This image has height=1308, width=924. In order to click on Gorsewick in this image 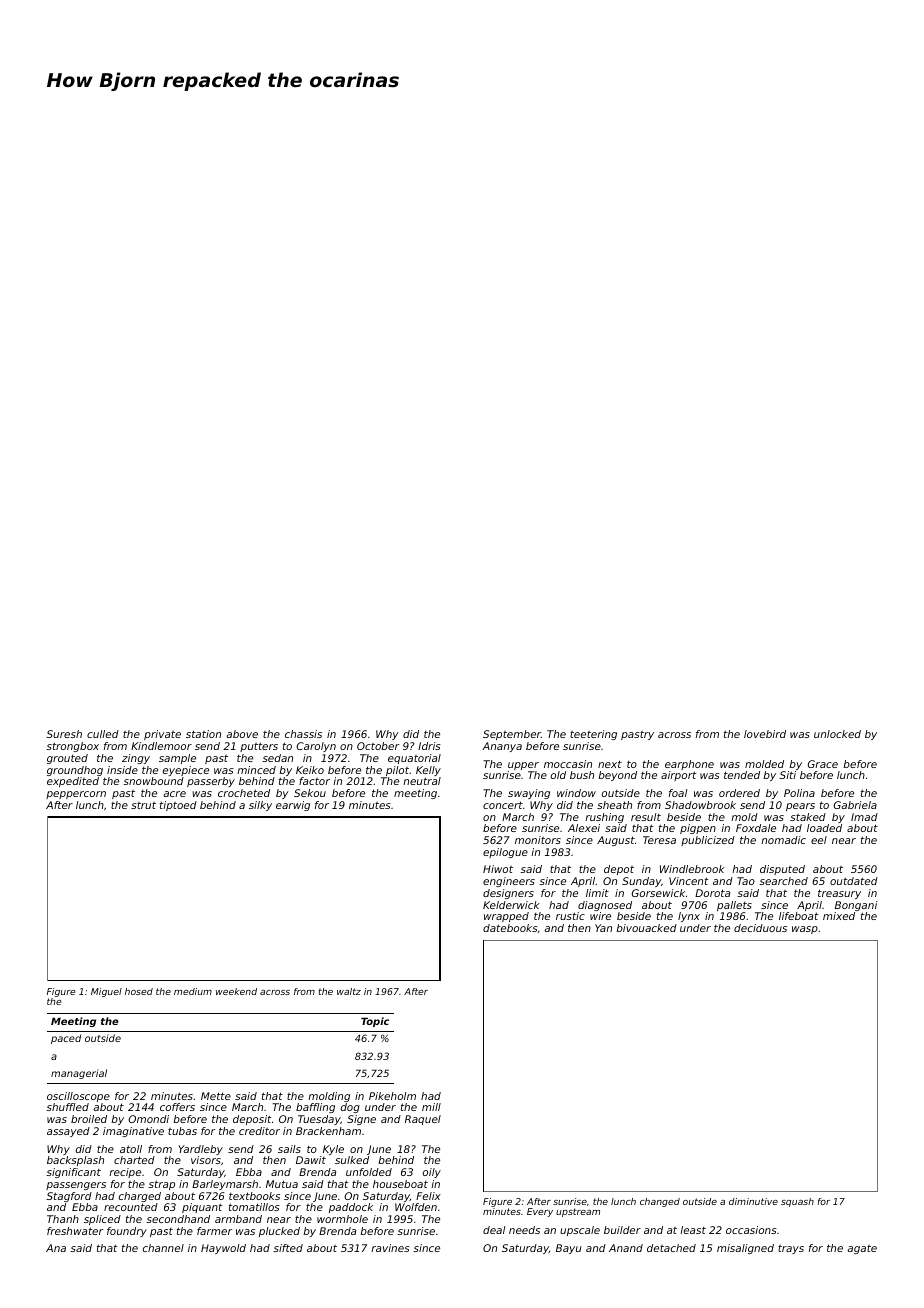, I will do `click(658, 893)`.
